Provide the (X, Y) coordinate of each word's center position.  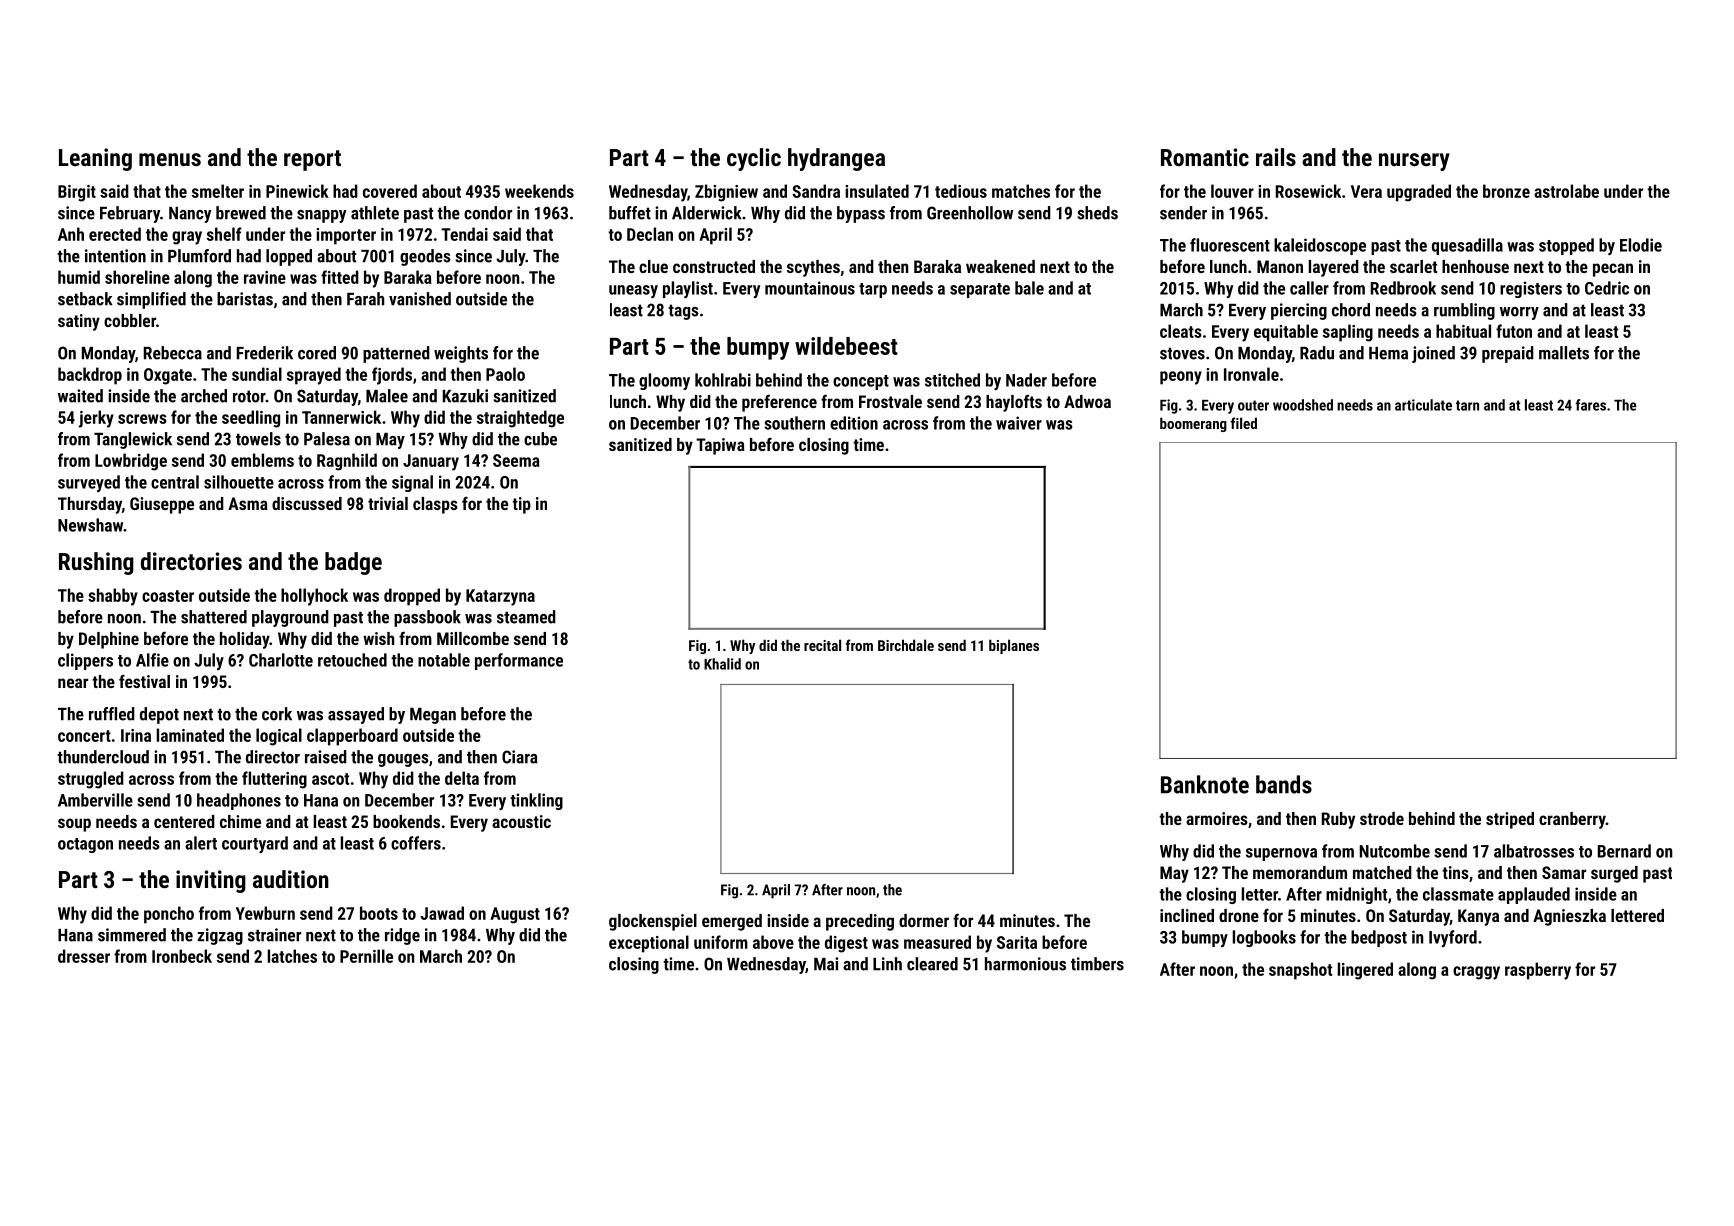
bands (1284, 784)
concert (84, 736)
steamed (526, 617)
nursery (1414, 162)
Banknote (1205, 784)
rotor (249, 396)
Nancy (190, 215)
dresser (84, 956)
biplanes (1014, 646)
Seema (516, 460)
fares (1591, 405)
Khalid (722, 664)
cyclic (754, 159)
